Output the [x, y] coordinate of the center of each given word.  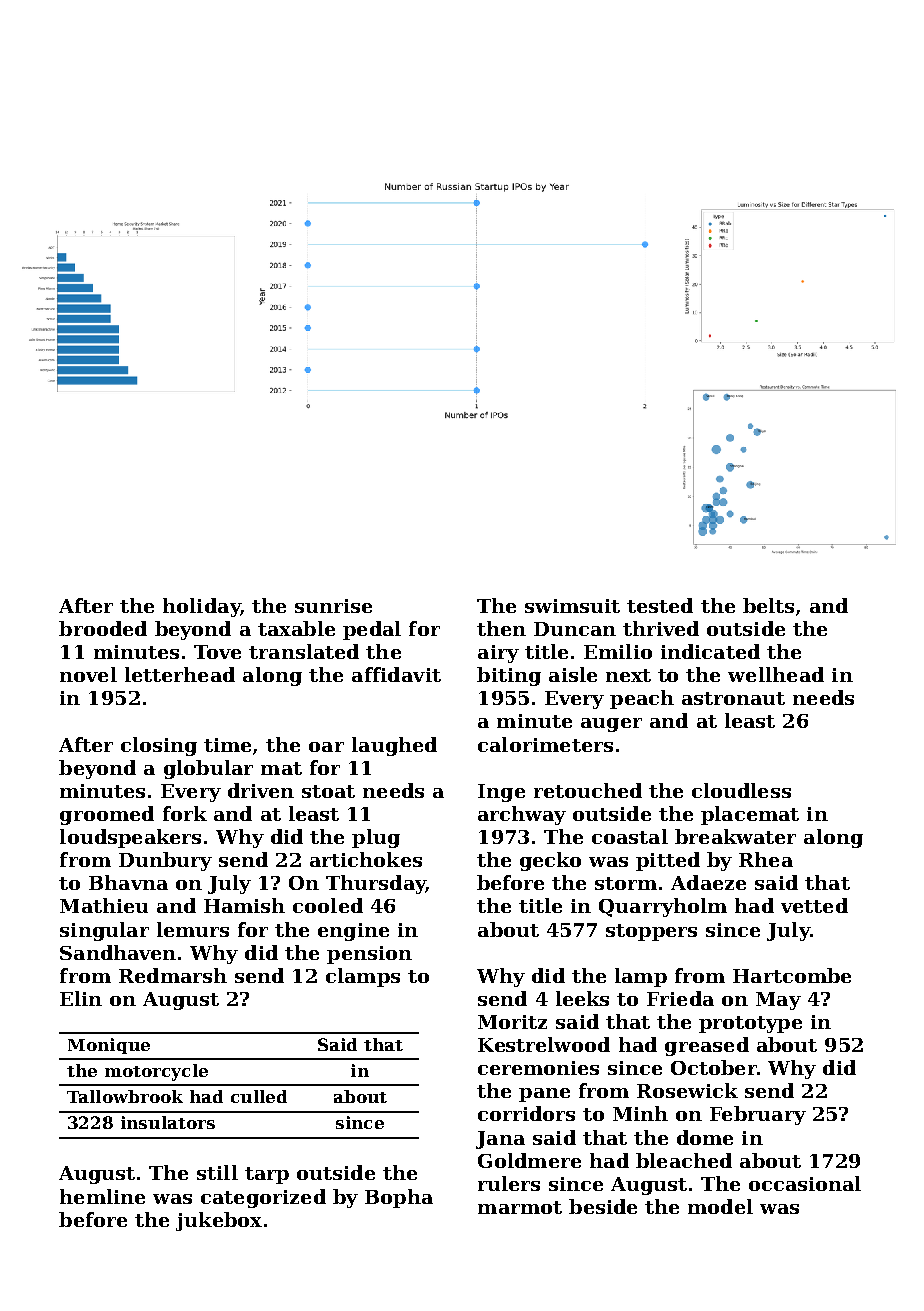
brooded [103, 628]
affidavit [396, 674]
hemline [102, 1196]
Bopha [399, 1198]
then [501, 628]
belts [768, 605]
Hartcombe [792, 975]
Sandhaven [118, 952]
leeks [582, 998]
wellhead [776, 674]
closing [159, 746]
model [720, 1206]
